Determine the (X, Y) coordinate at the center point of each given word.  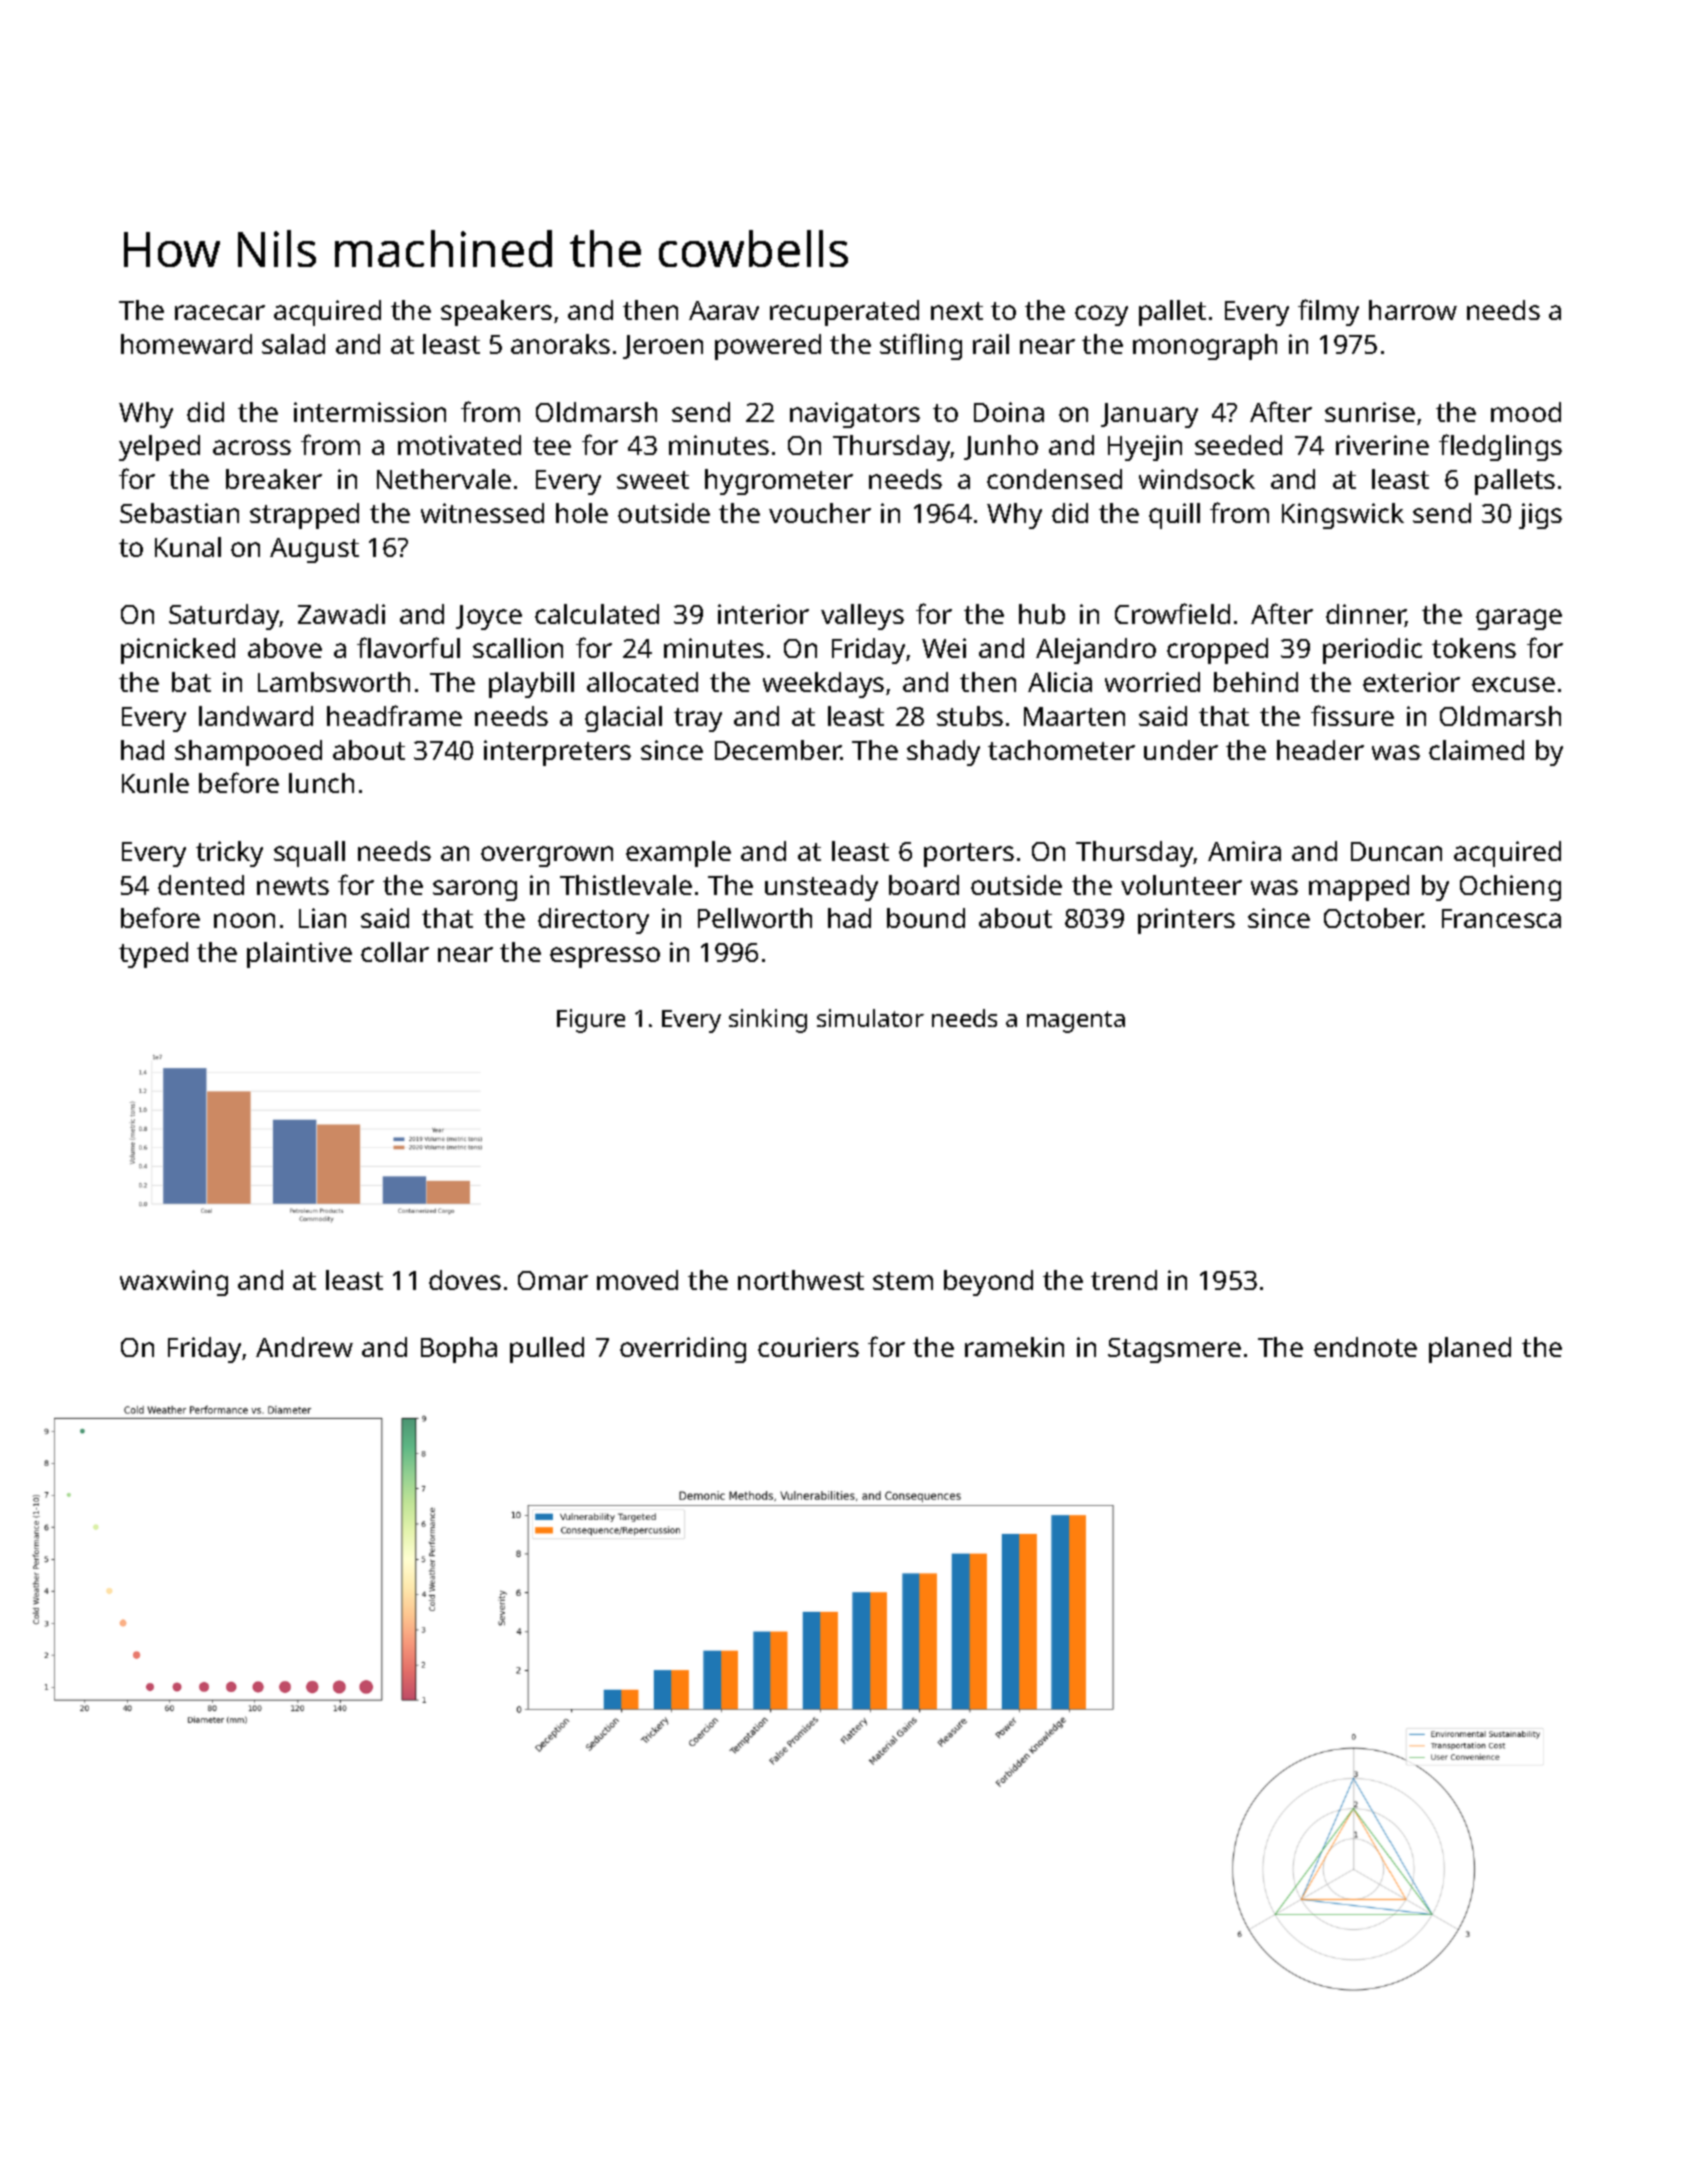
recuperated (844, 313)
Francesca (1501, 918)
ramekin (1014, 1347)
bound (926, 918)
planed (1470, 1350)
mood (1526, 412)
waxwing (174, 1283)
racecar (220, 312)
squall (309, 854)
